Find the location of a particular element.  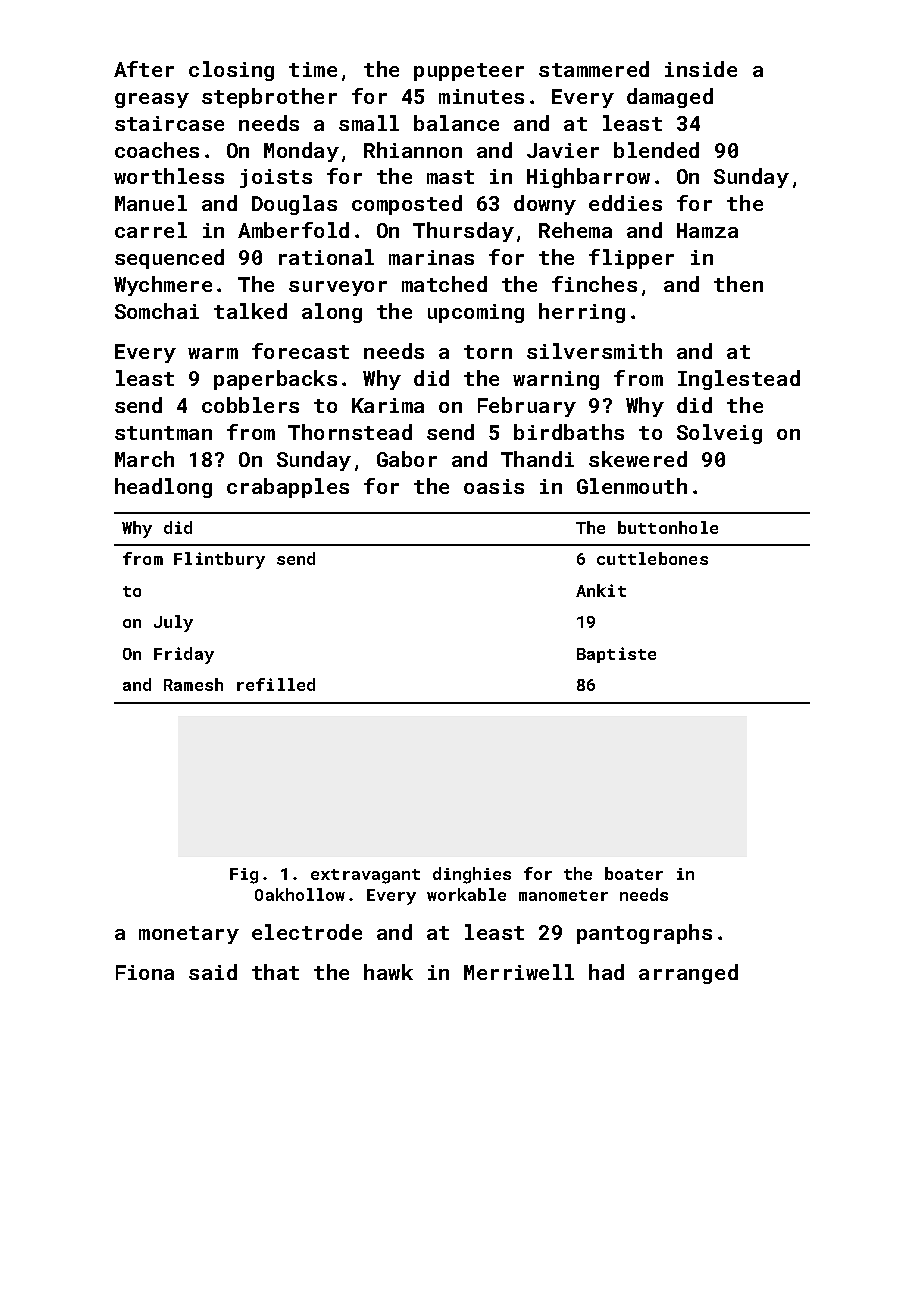

matched is located at coordinates (444, 284).
